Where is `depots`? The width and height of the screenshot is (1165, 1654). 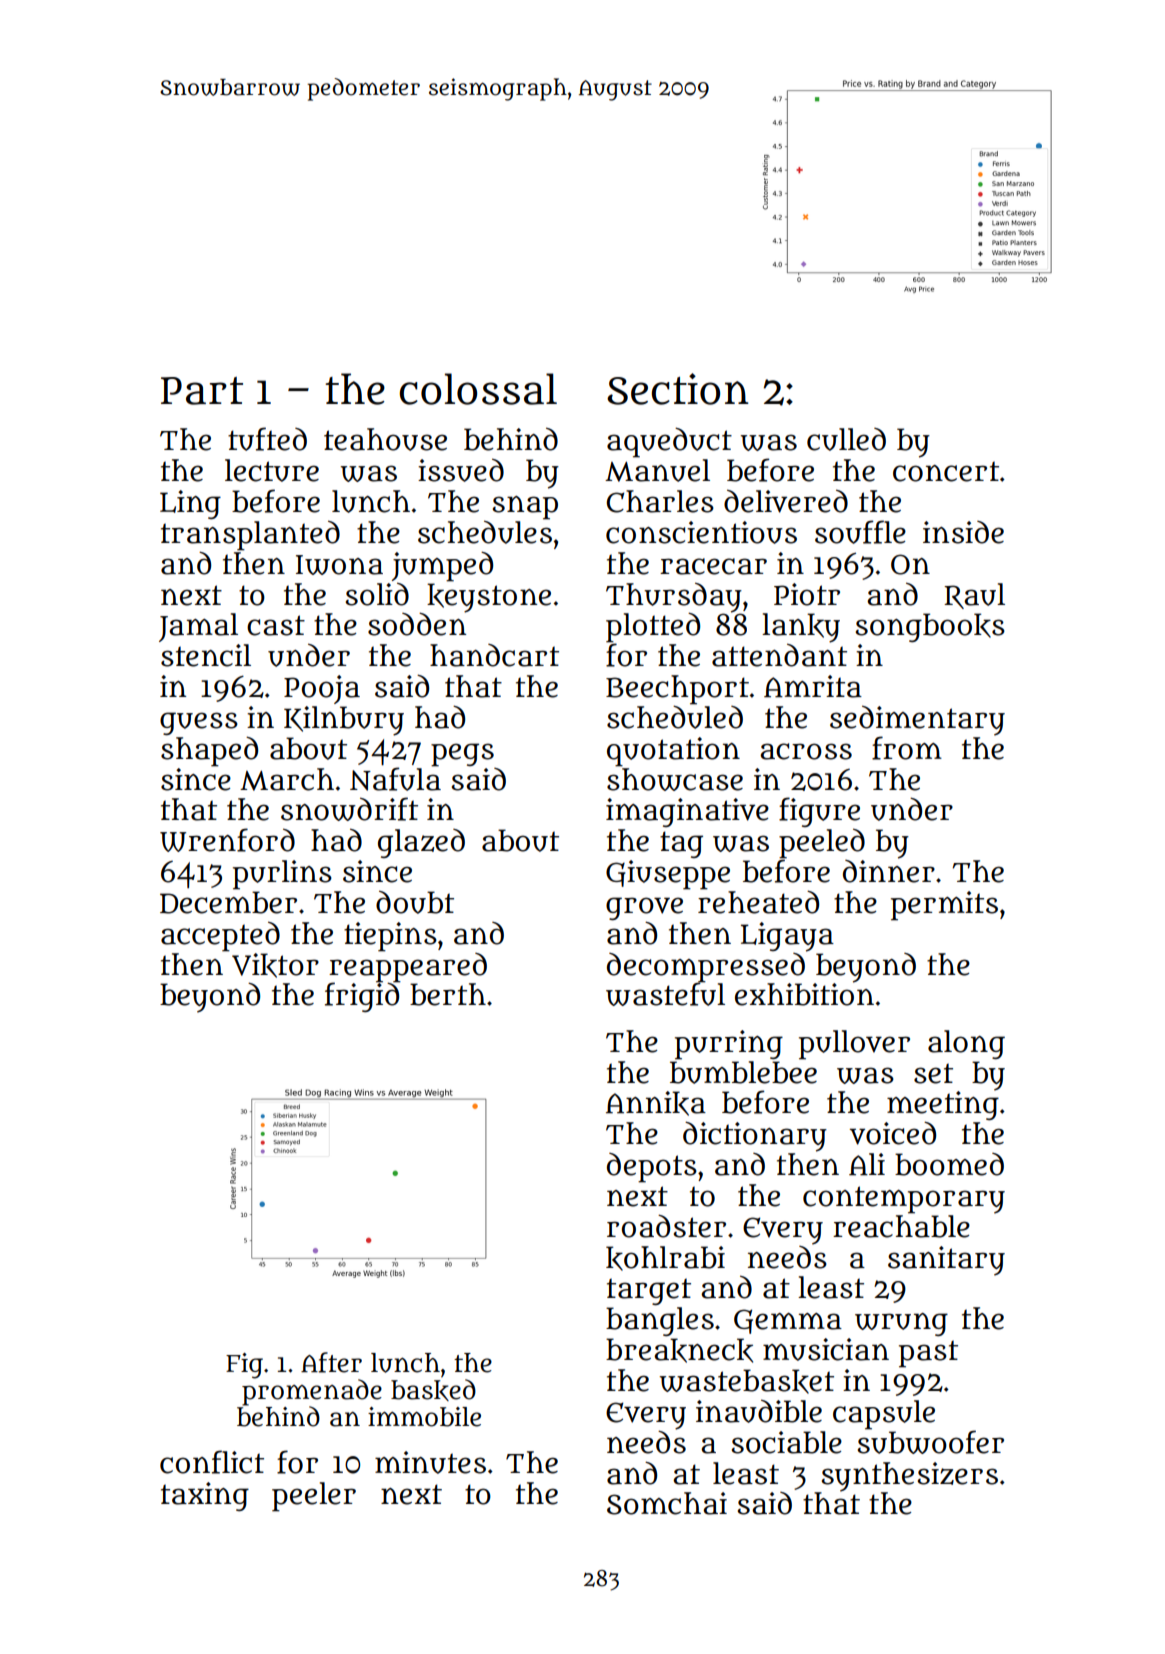
depots is located at coordinates (652, 1168).
